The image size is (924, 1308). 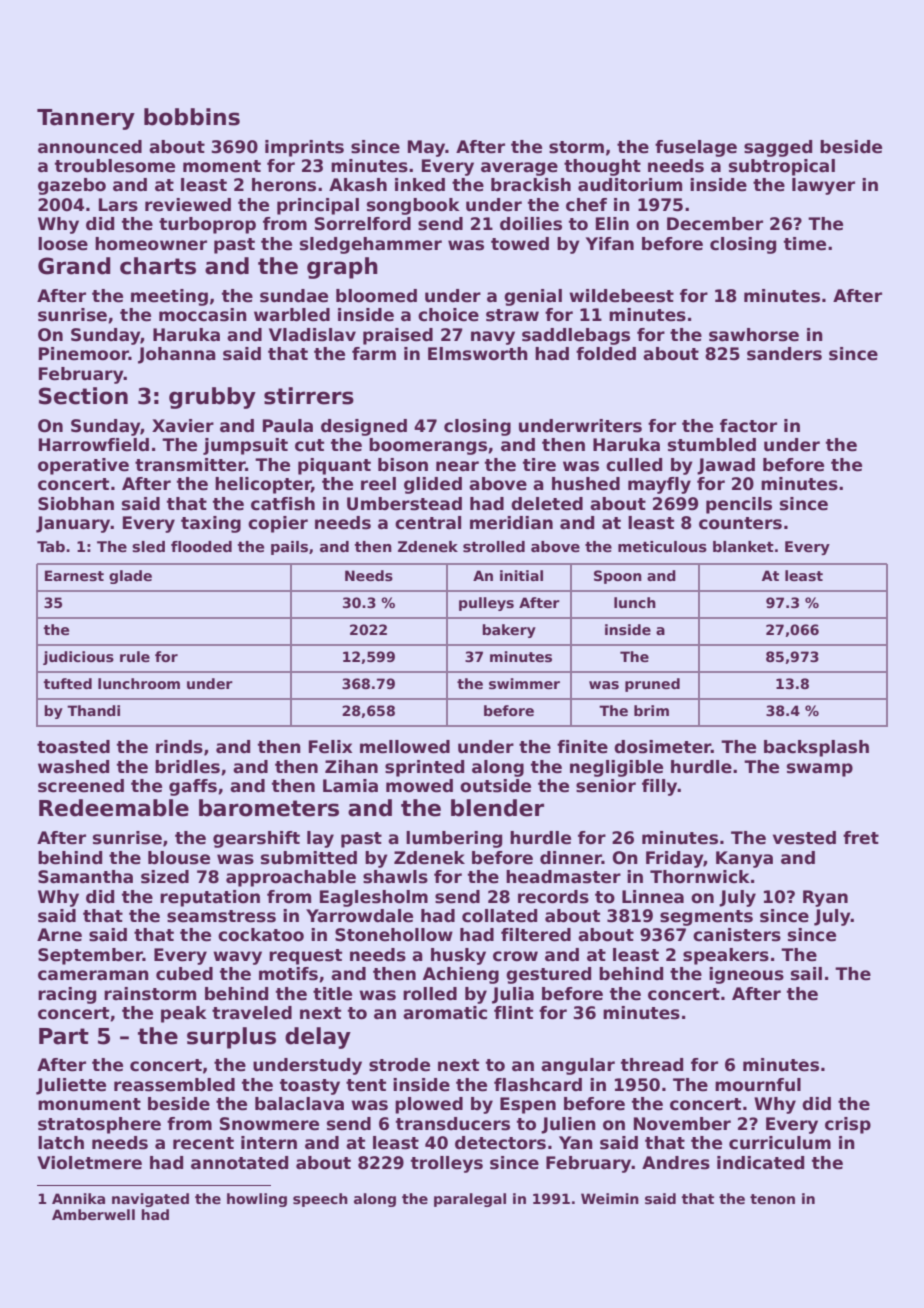 What do you see at coordinates (114, 808) in the screenshot?
I see `Redeemable` at bounding box center [114, 808].
